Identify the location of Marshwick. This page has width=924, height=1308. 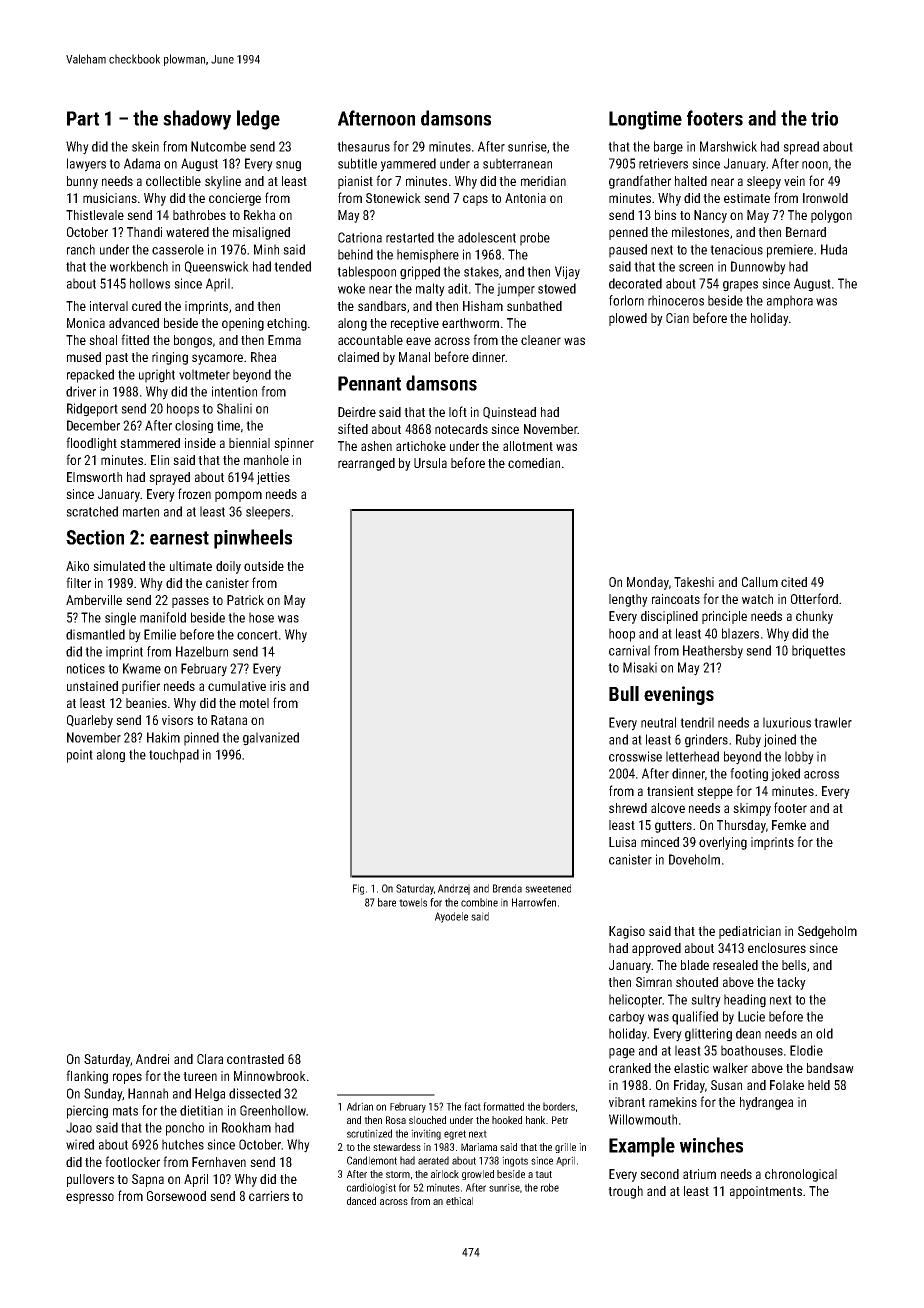
(728, 146).
